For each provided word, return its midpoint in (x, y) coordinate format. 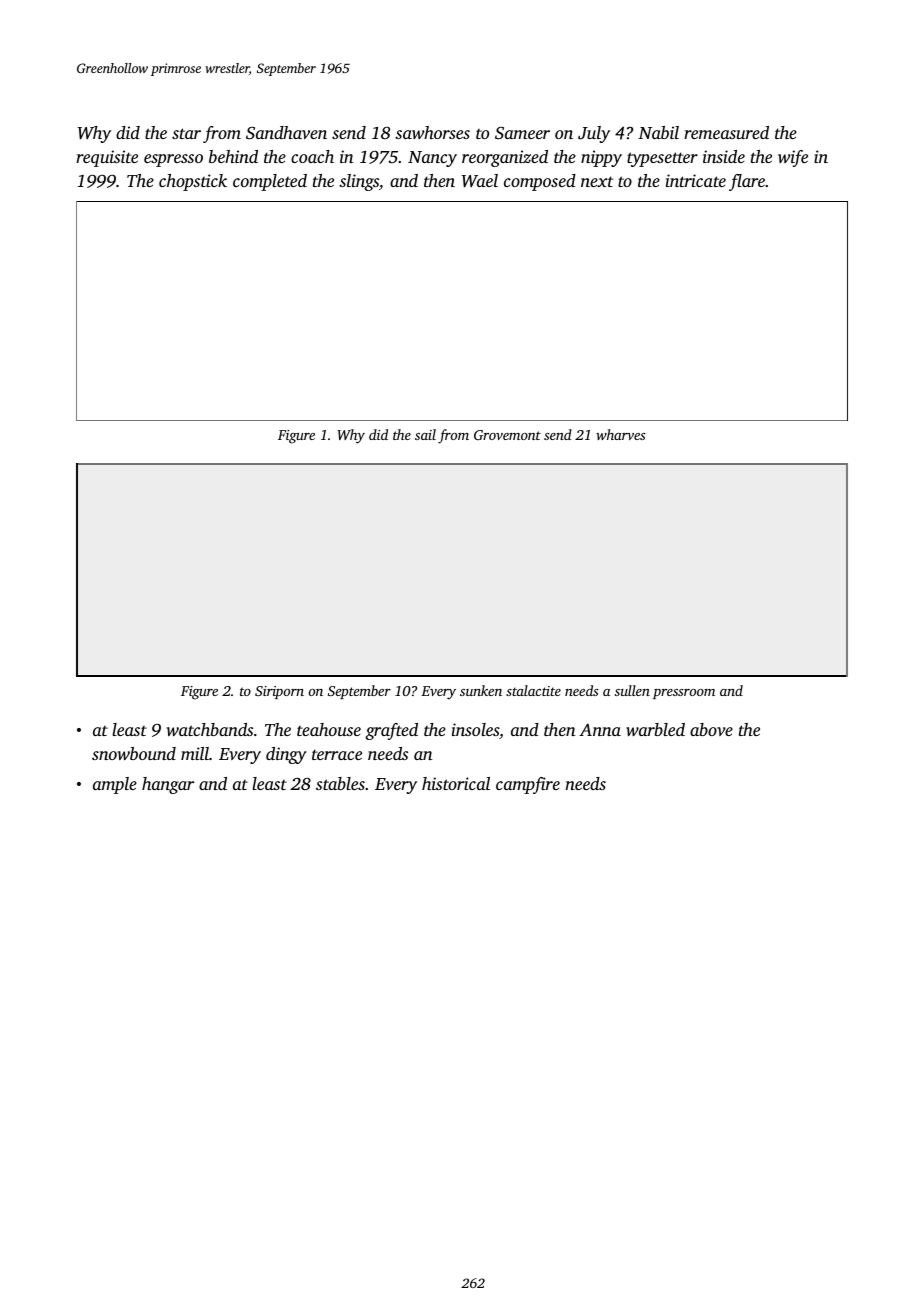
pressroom (684, 694)
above (711, 729)
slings (359, 182)
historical (456, 783)
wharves (620, 434)
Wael (480, 181)
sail (425, 434)
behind (233, 156)
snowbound (134, 753)
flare (747, 182)
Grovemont (507, 435)
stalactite (533, 690)
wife (793, 158)
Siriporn (279, 692)
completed (270, 182)
